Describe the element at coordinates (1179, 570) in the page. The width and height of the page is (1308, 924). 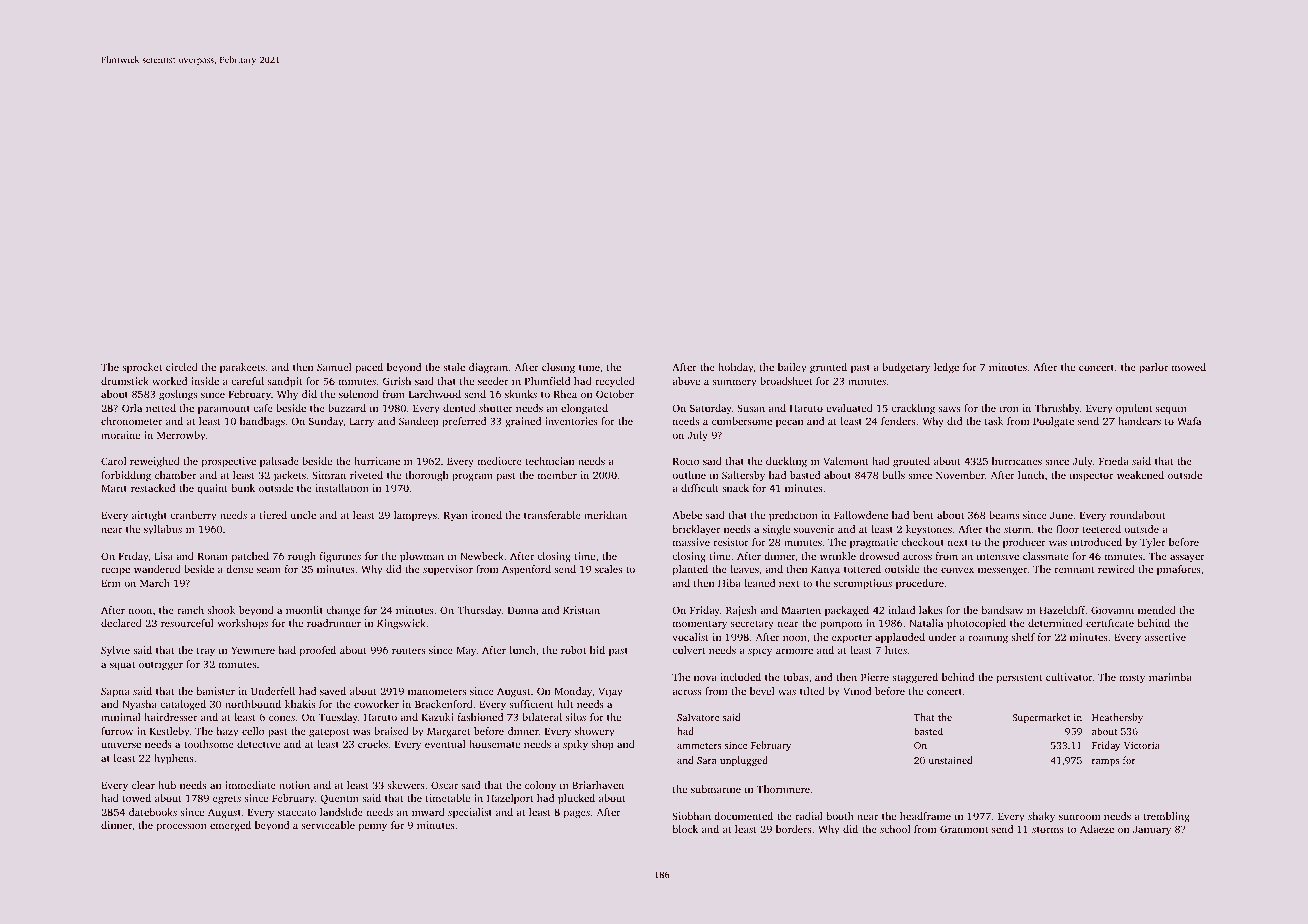
I see `pinafores` at that location.
